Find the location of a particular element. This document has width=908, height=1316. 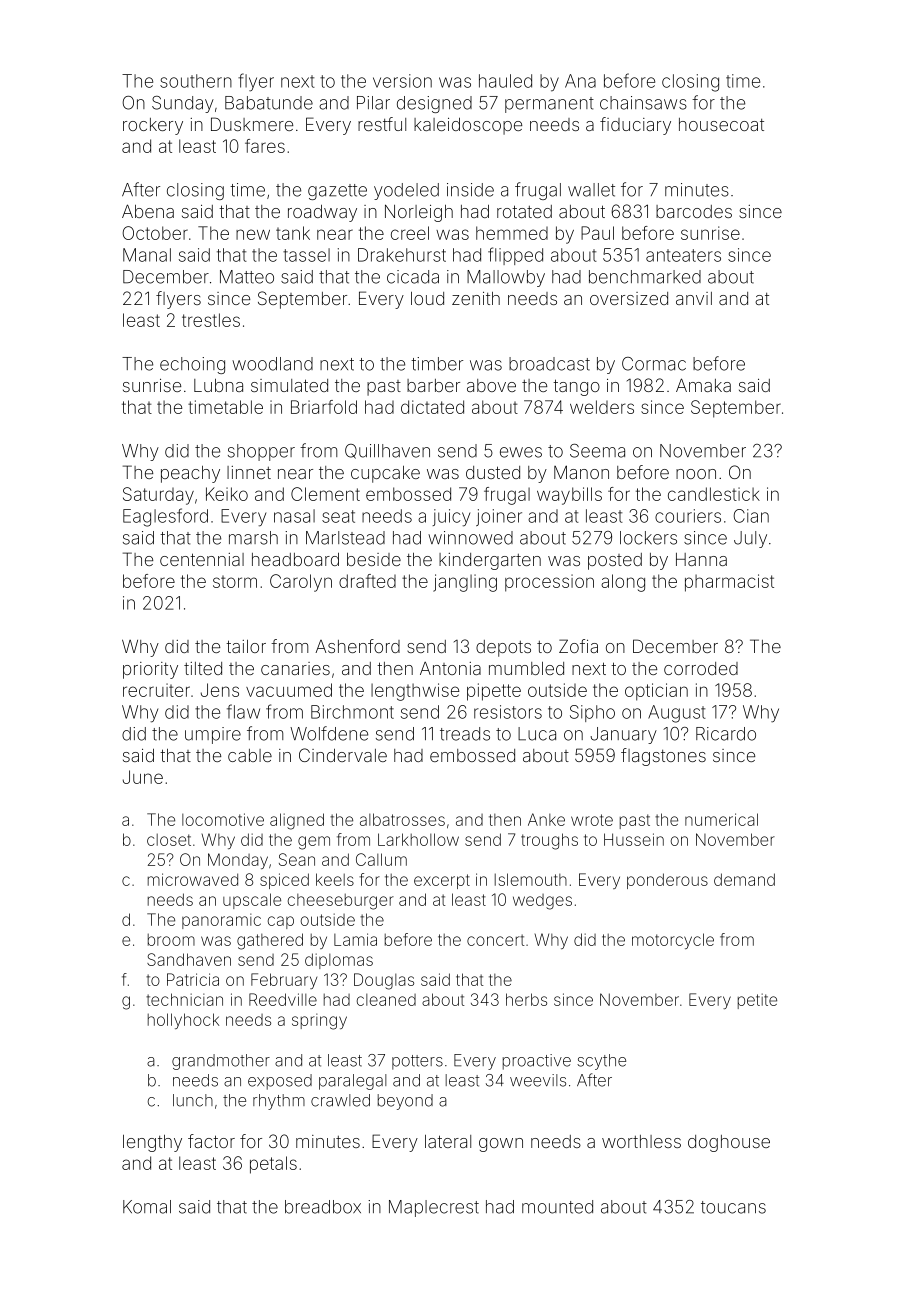

flagstones is located at coordinates (663, 757).
